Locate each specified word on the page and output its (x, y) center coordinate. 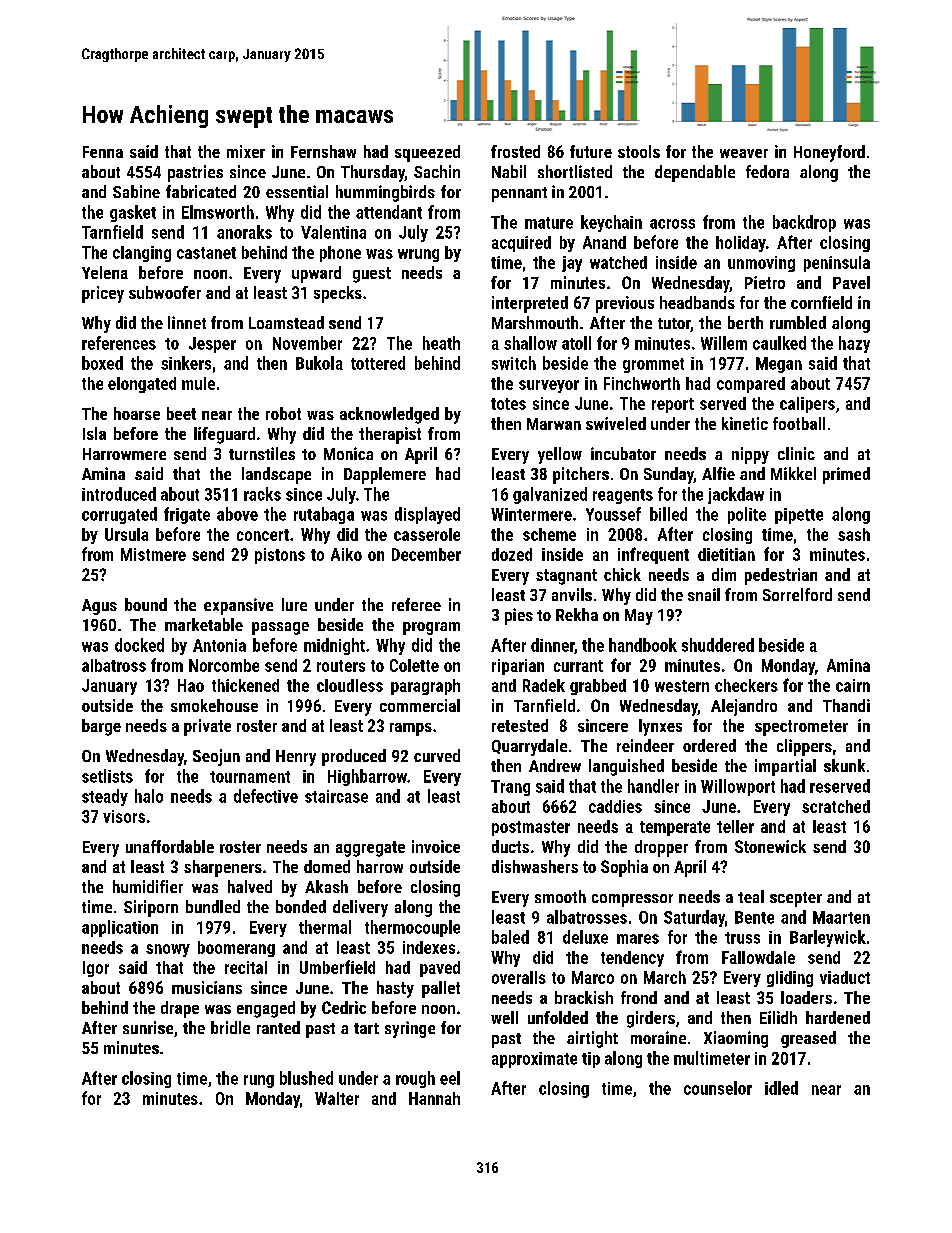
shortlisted (575, 171)
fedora (767, 171)
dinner (552, 645)
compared (751, 385)
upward (316, 274)
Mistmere (153, 554)
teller (735, 826)
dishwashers (535, 866)
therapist (390, 435)
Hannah (434, 1098)
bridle (230, 1027)
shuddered (718, 645)
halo (149, 796)
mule (198, 383)
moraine (658, 1037)
